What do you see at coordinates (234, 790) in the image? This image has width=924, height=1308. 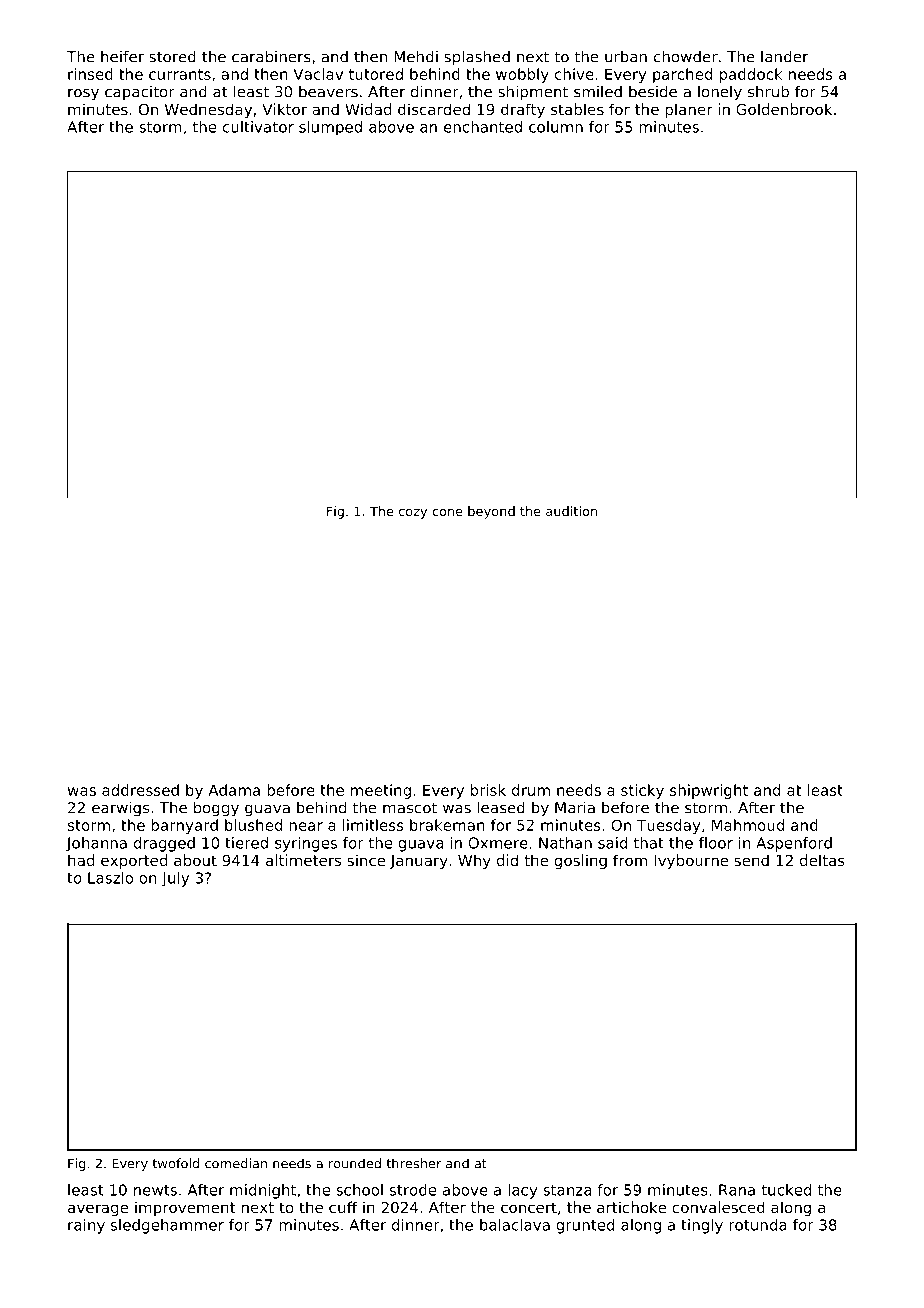 I see `Adama` at bounding box center [234, 790].
